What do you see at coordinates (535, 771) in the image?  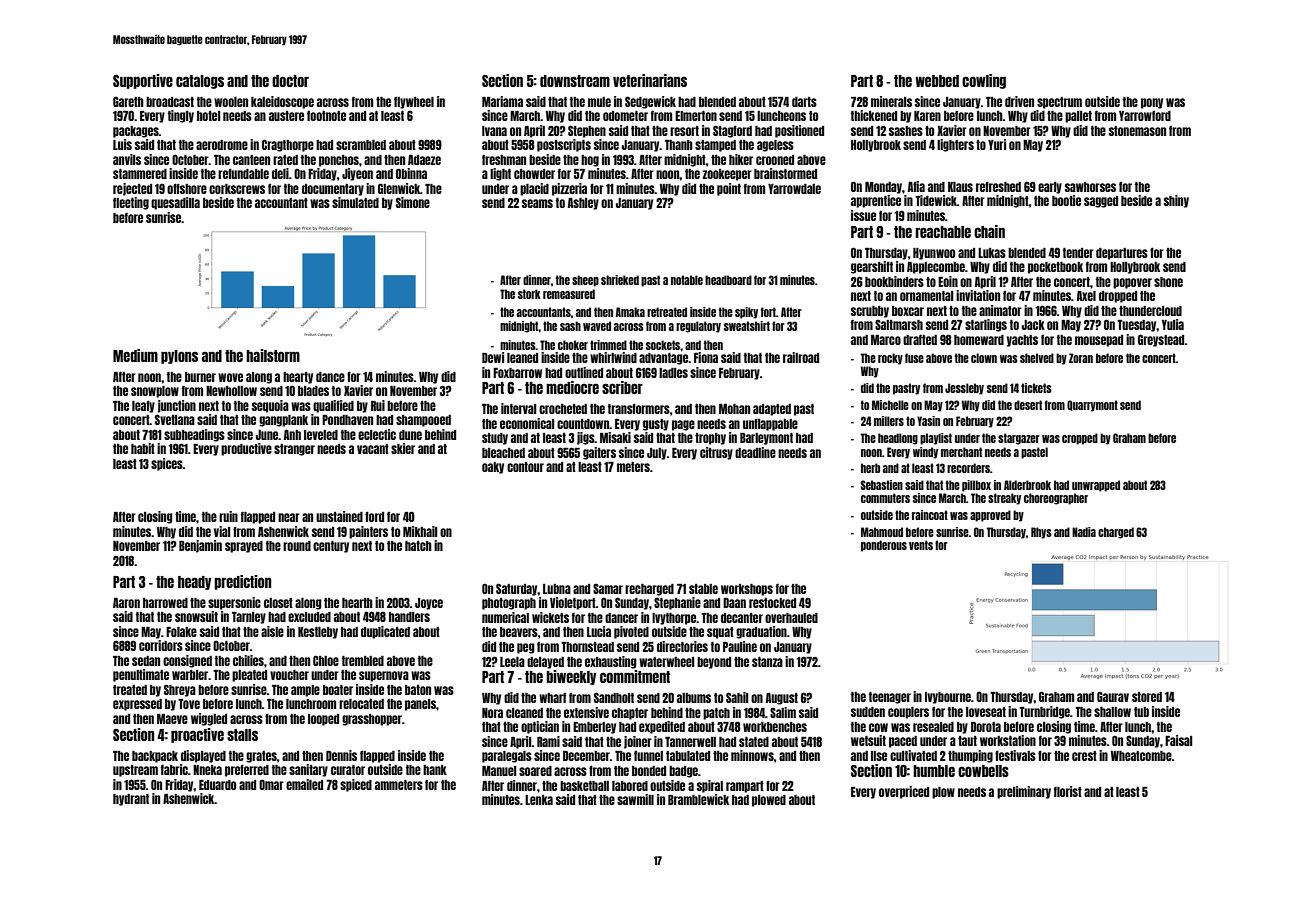 I see `soared` at bounding box center [535, 771].
